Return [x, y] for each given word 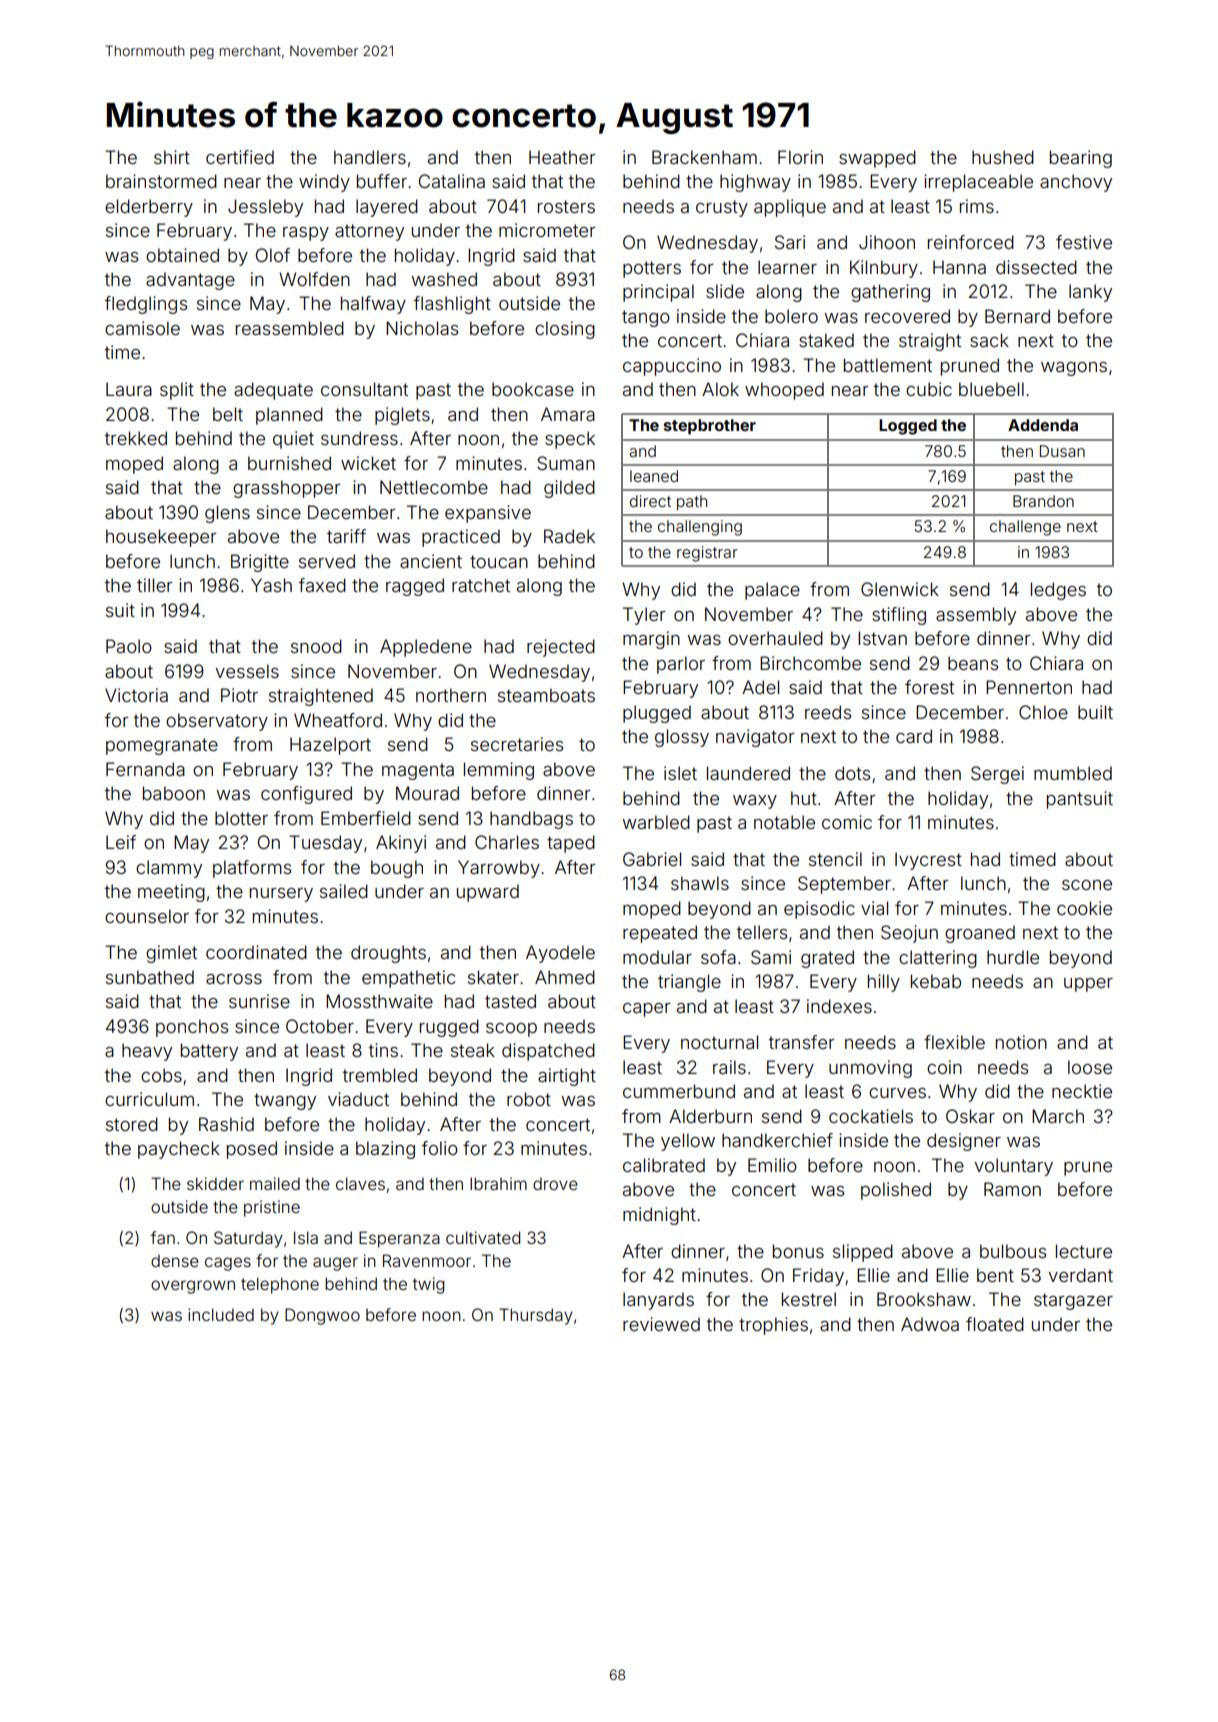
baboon [174, 793]
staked [826, 340]
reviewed [661, 1324]
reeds [828, 712]
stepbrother [710, 427]
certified [240, 157]
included [221, 1314]
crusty [722, 208]
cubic [929, 389]
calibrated [664, 1165]
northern [451, 695]
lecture [1084, 1251]
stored [132, 1124]
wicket [368, 463]
